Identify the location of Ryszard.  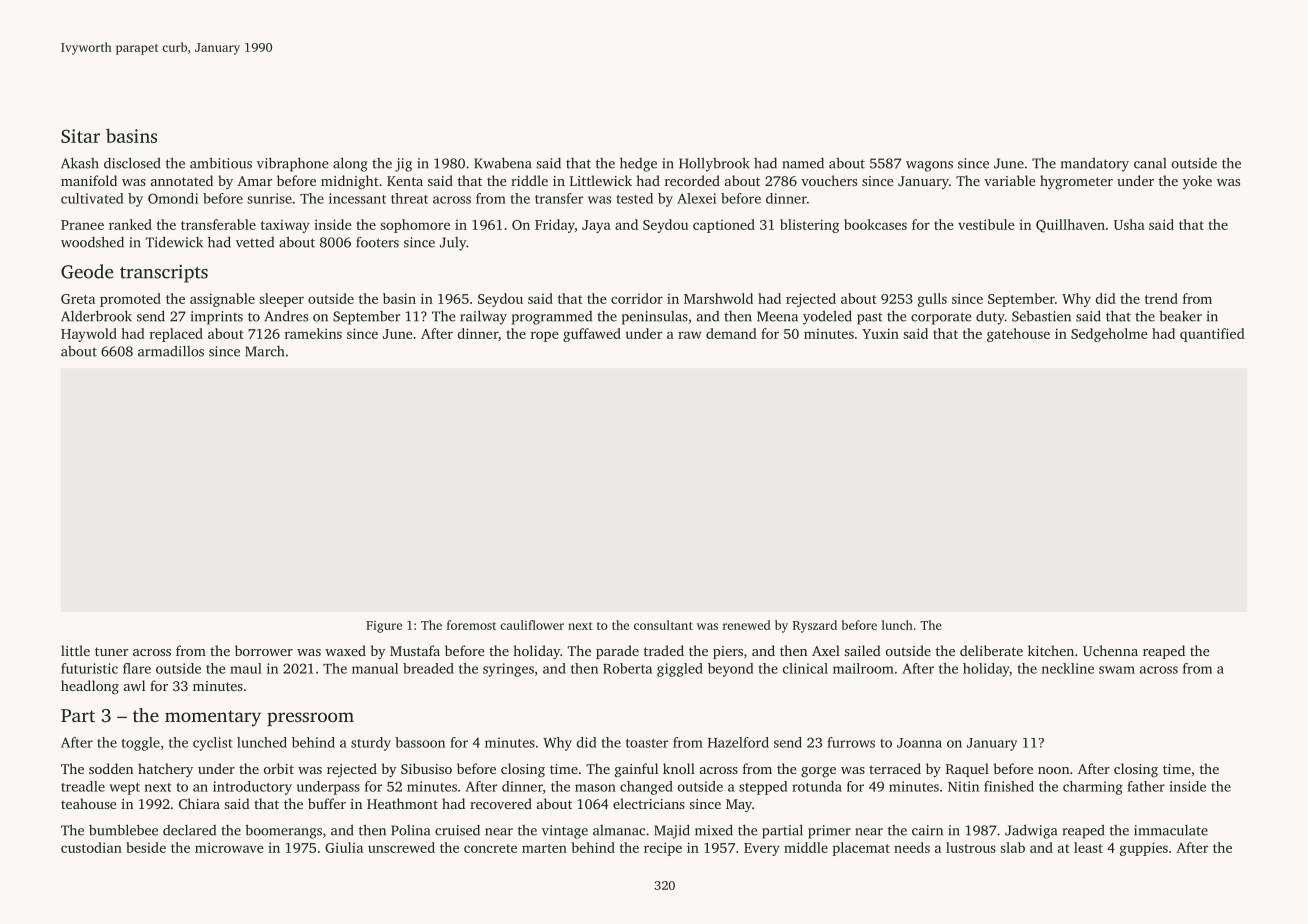
(815, 626).
